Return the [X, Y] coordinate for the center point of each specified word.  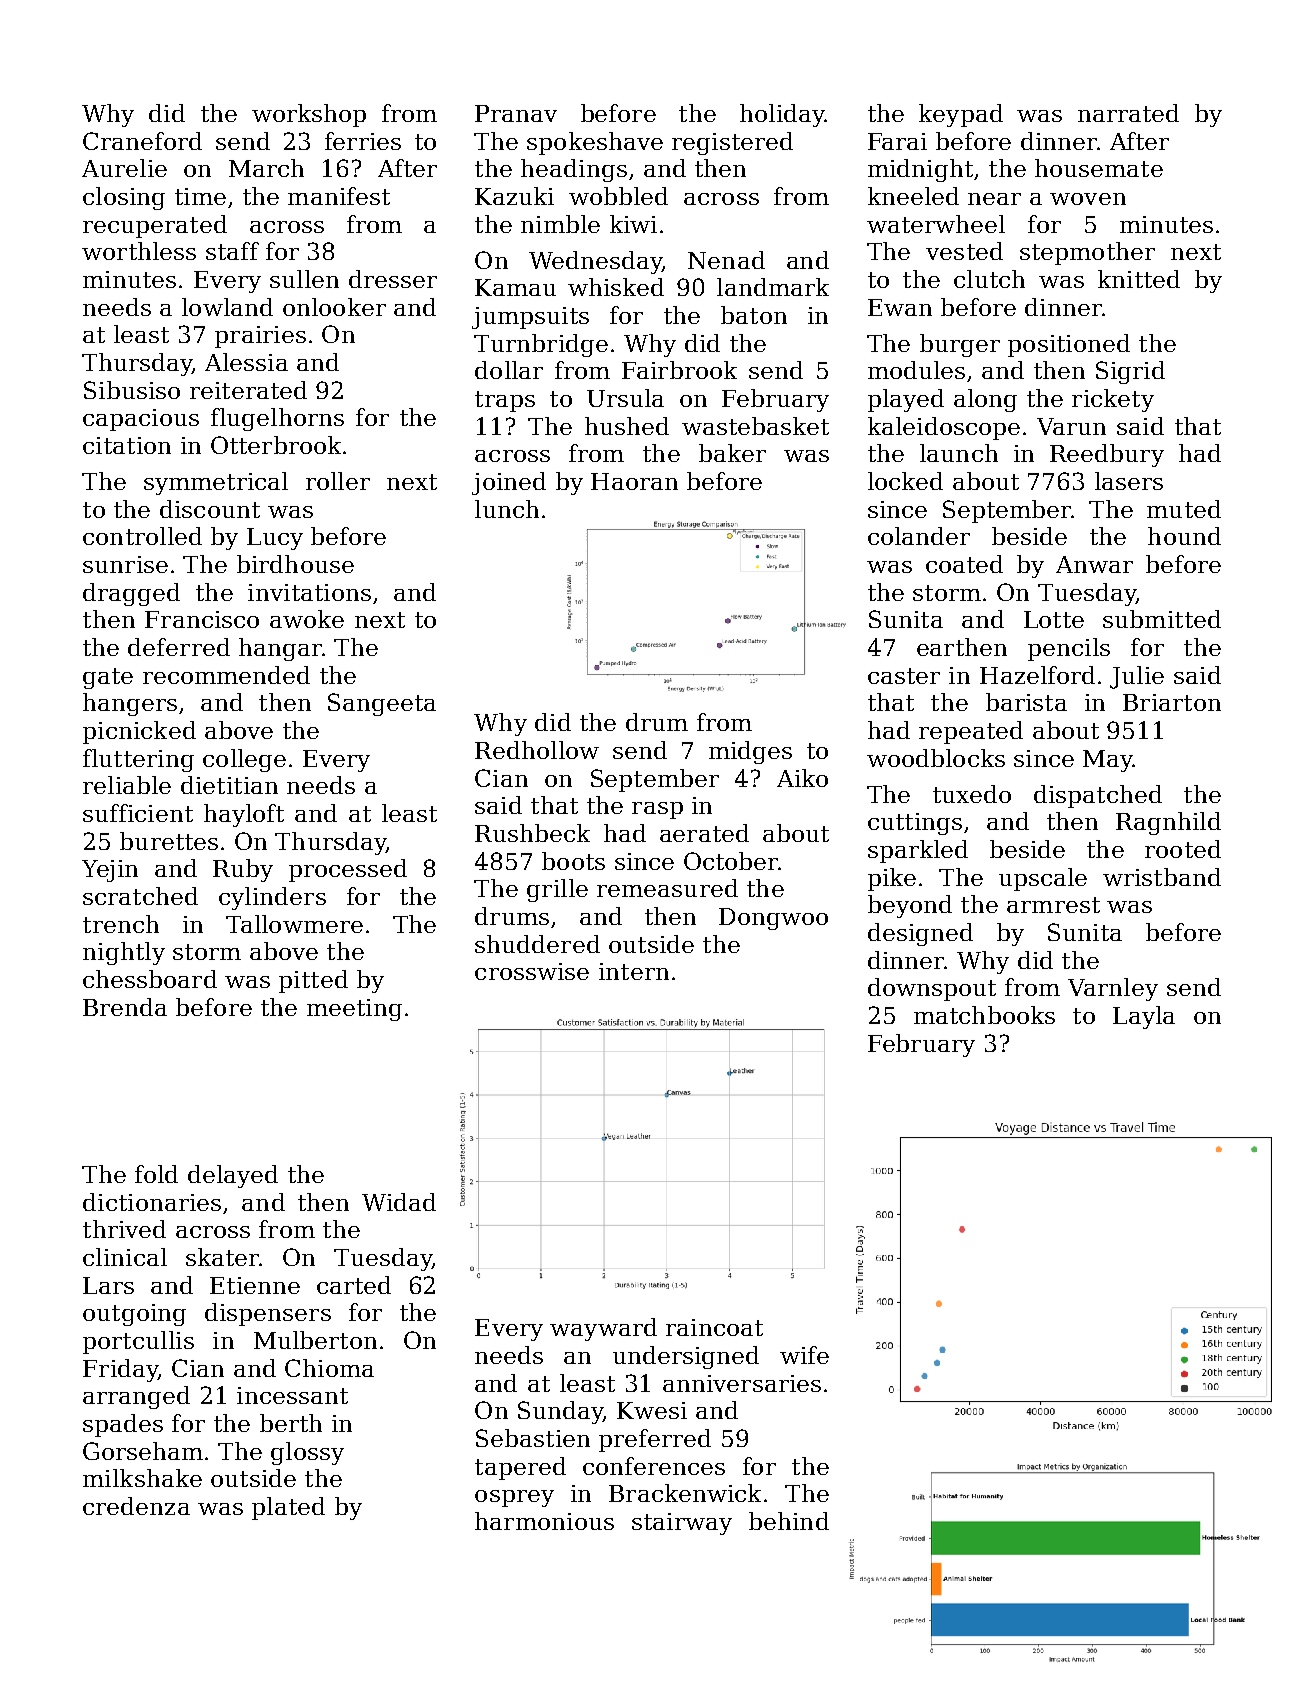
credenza [136, 1506]
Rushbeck [532, 833]
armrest [1053, 905]
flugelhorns [277, 419]
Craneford [142, 141]
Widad [399, 1202]
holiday [782, 115]
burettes [169, 841]
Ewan [900, 307]
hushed [627, 426]
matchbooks [984, 1015]
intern [634, 971]
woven [1088, 199]
